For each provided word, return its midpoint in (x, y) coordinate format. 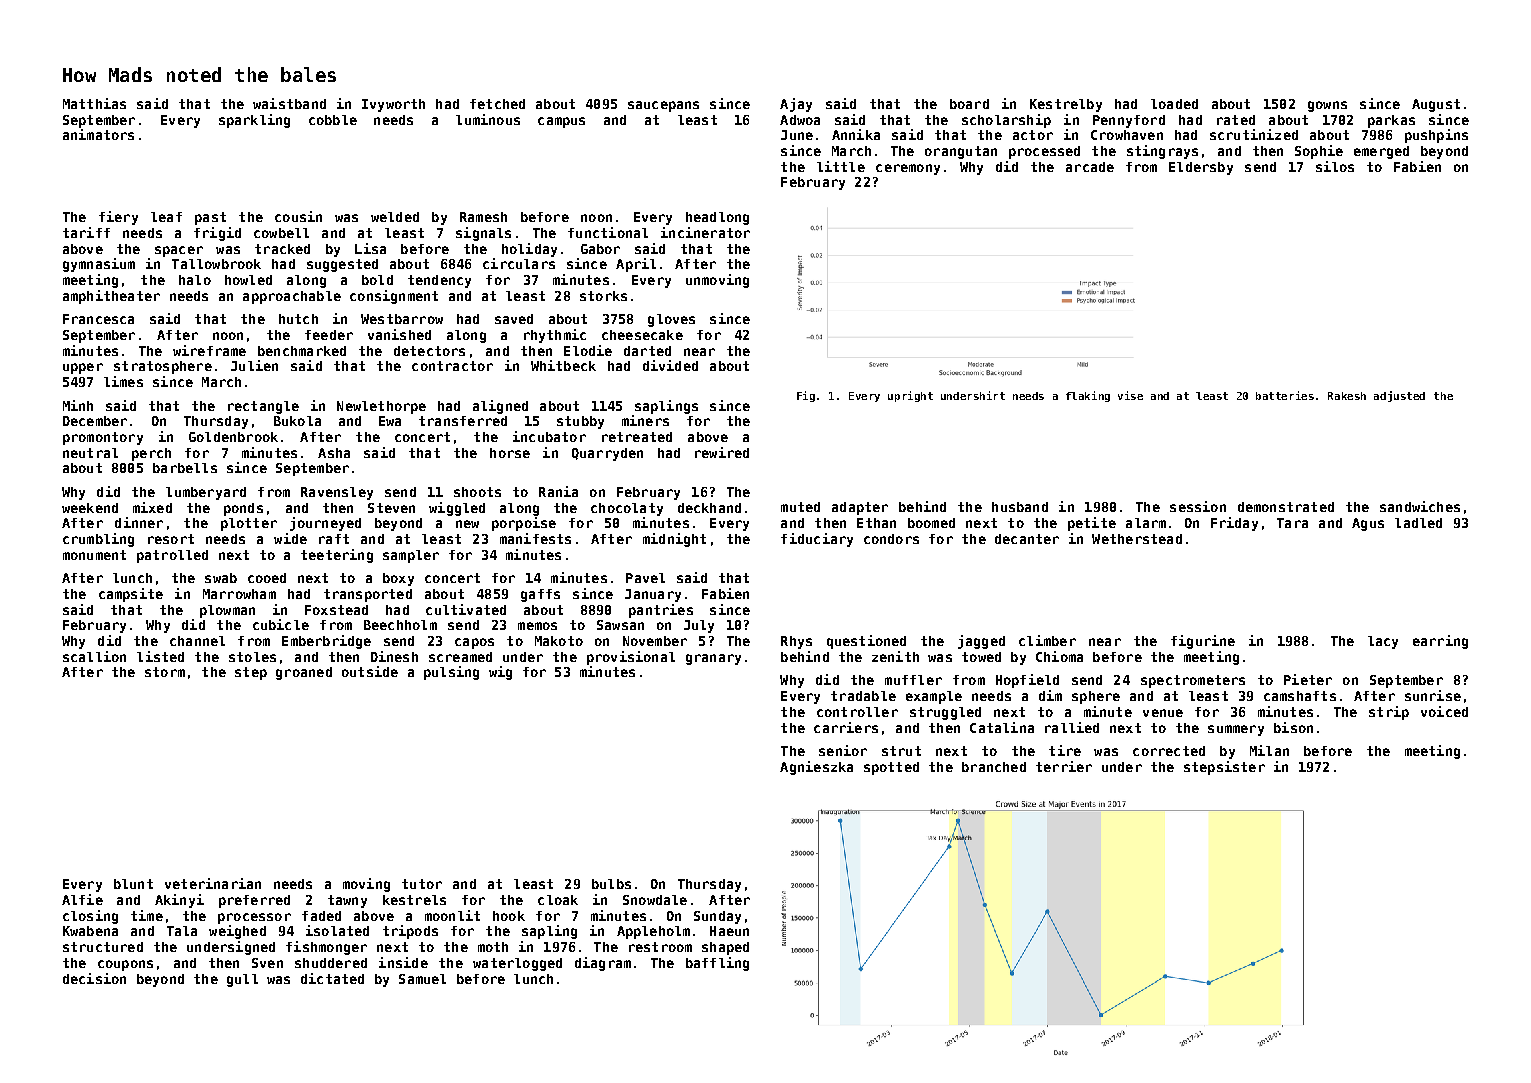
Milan (1269, 750)
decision (94, 978)
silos (1335, 166)
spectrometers (1193, 681)
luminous (488, 119)
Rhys (796, 642)
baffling (717, 964)
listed (160, 656)
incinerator (705, 232)
